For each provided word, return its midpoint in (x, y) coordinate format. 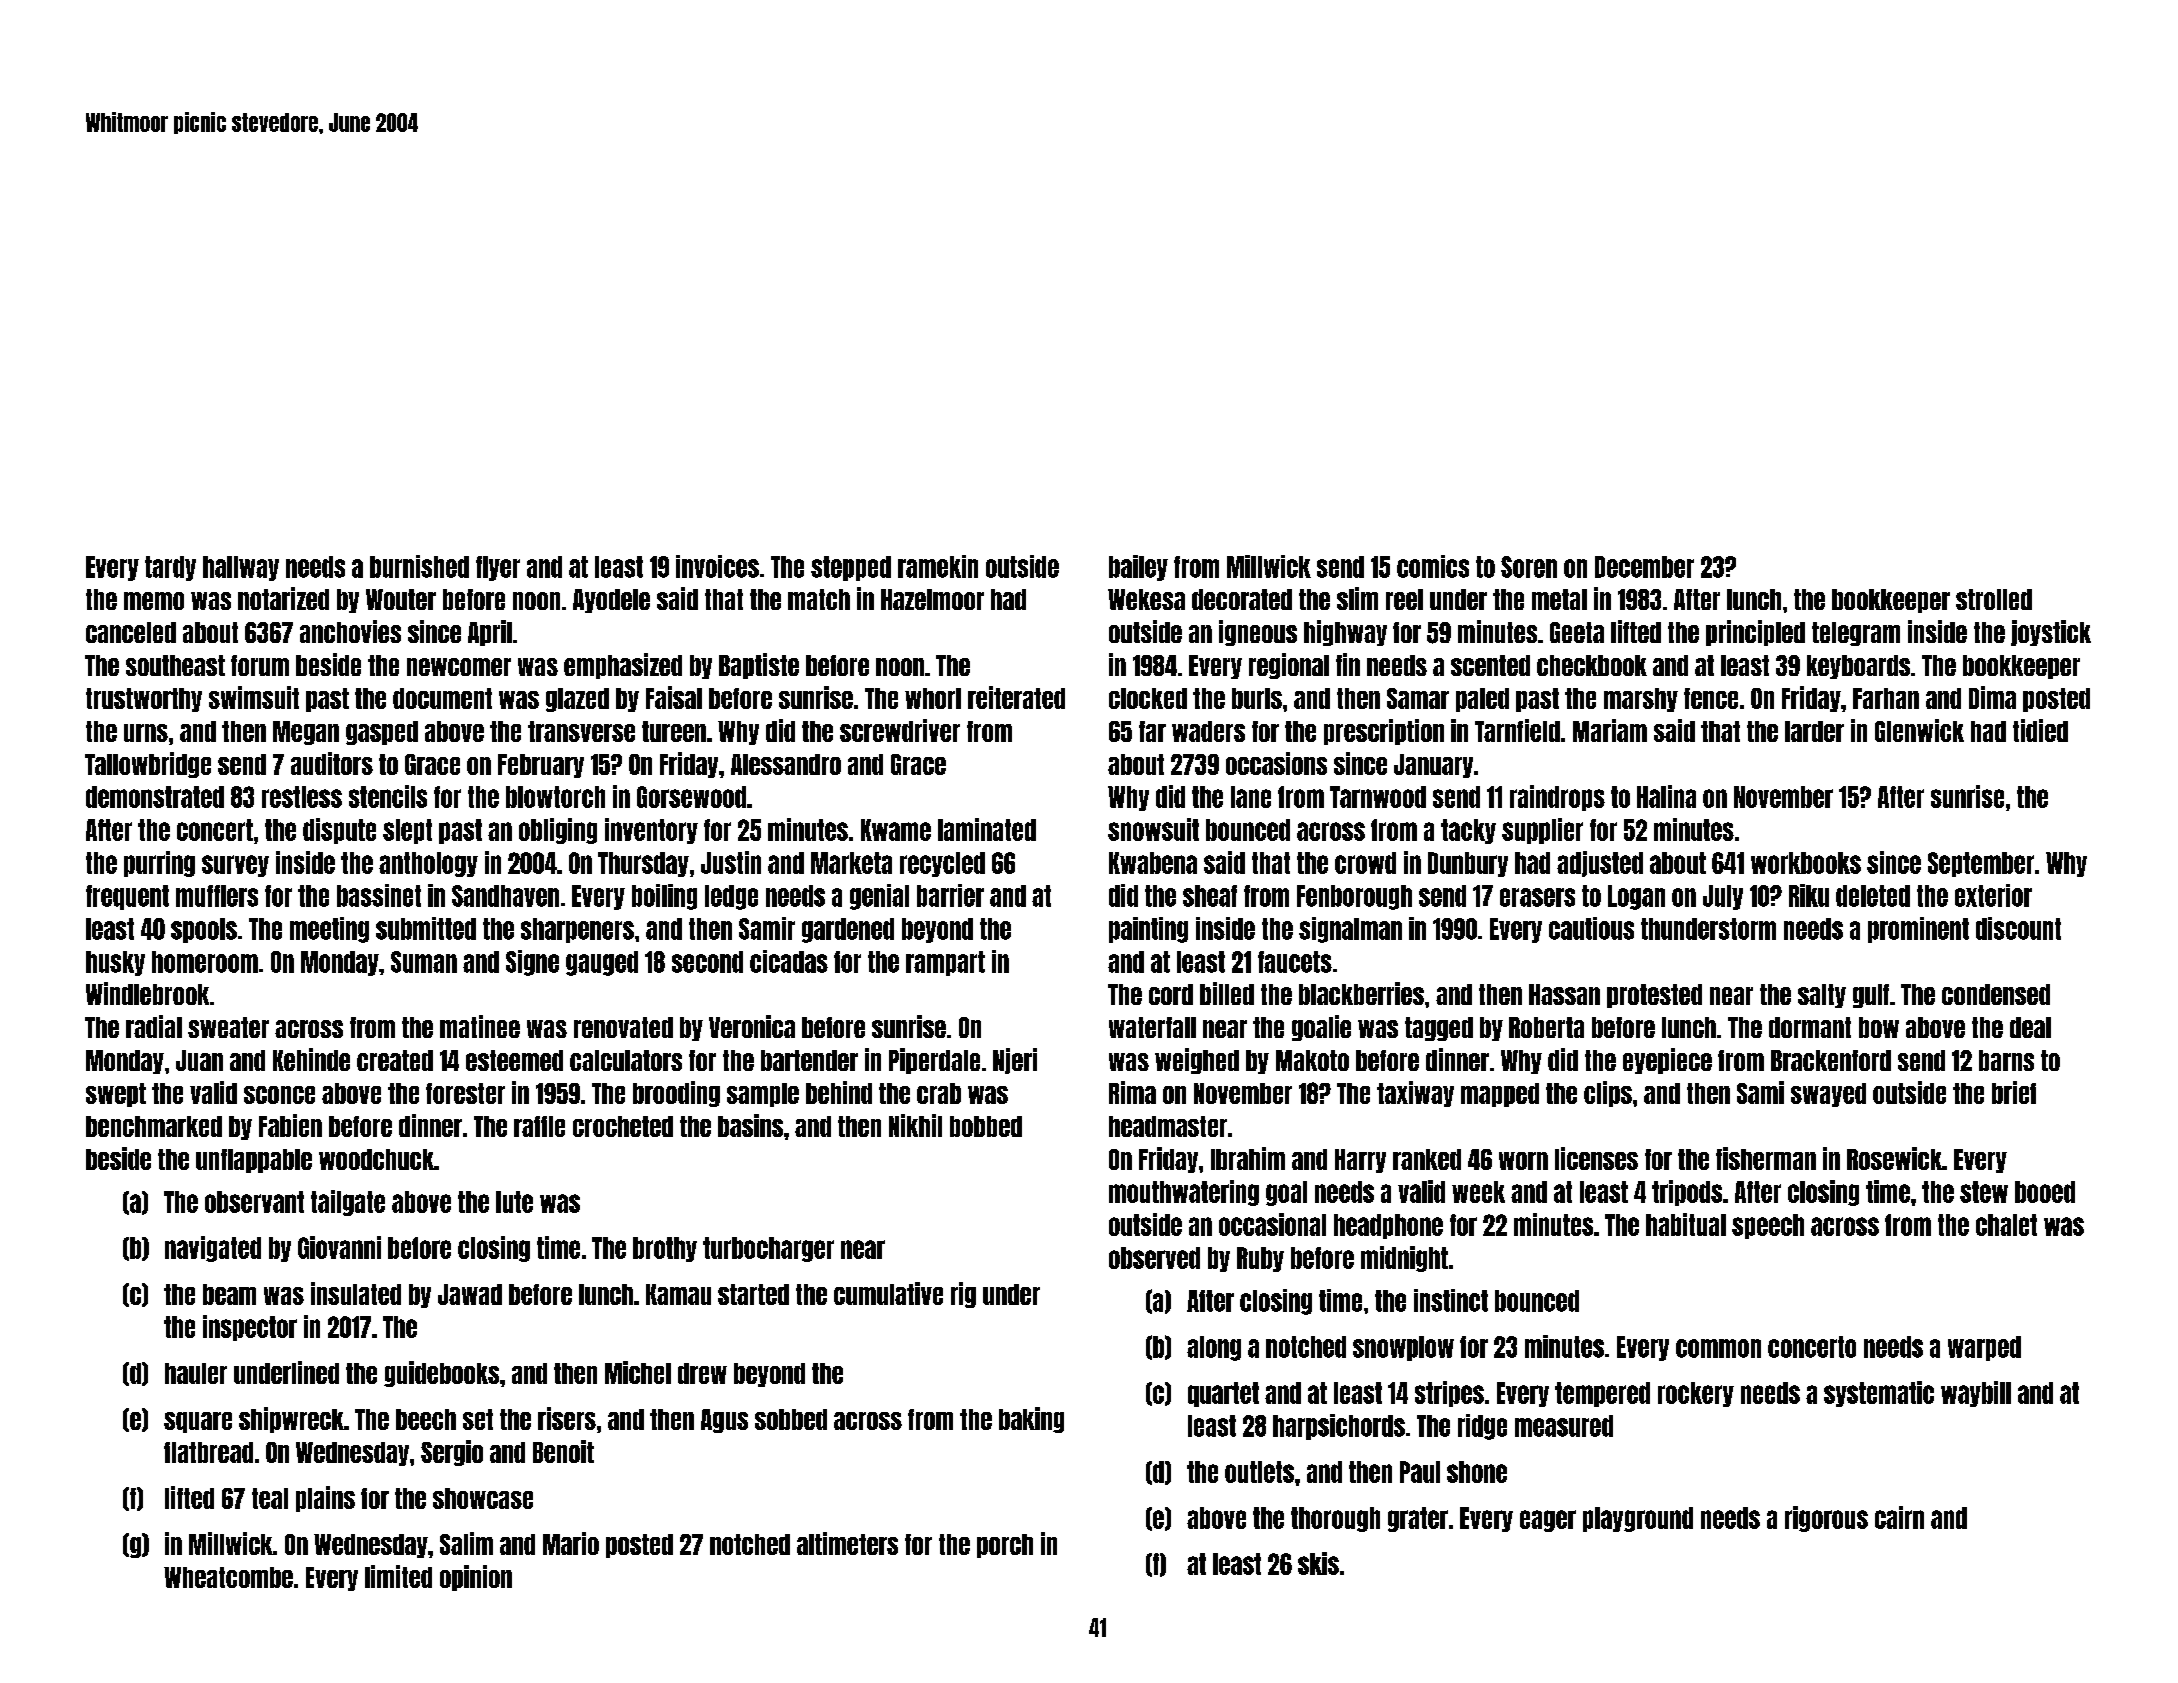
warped (1984, 1348)
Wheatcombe (228, 1577)
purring (159, 864)
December (1644, 567)
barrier (950, 895)
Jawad (470, 1294)
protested (1654, 996)
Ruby (1260, 1259)
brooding (676, 1094)
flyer (498, 568)
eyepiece (1667, 1061)
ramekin (938, 566)
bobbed (986, 1126)
